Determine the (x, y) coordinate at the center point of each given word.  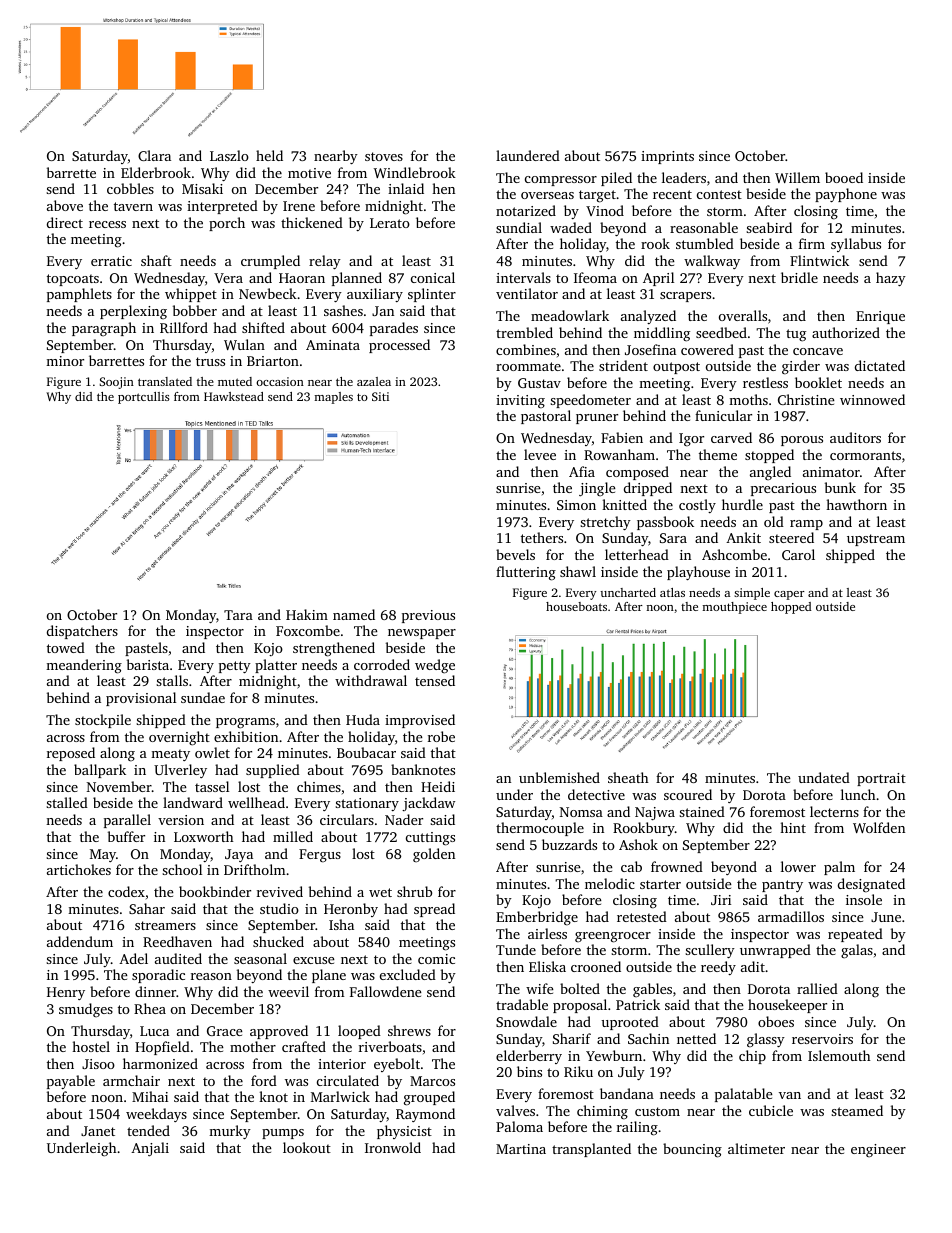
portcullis (143, 398)
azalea (374, 381)
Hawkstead (234, 396)
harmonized (160, 1063)
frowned (677, 866)
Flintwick (819, 260)
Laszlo (229, 155)
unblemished (559, 777)
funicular (723, 415)
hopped (791, 608)
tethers (542, 537)
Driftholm (254, 869)
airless (547, 933)
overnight (179, 738)
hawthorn (856, 504)
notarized (526, 210)
